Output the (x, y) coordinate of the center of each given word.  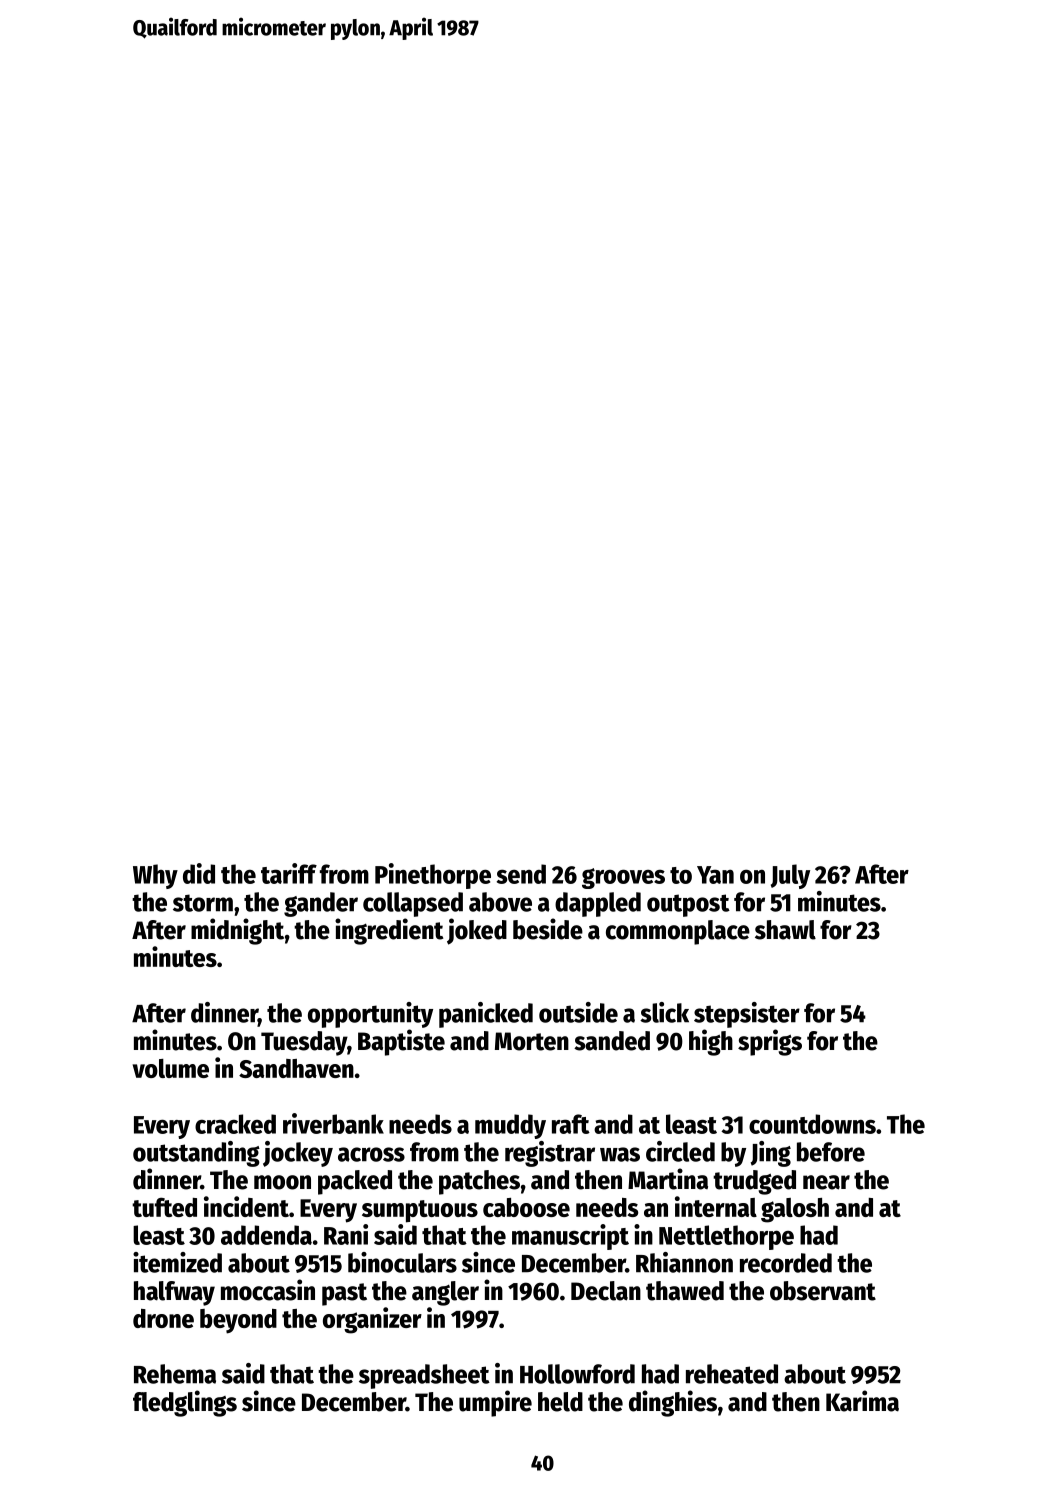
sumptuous (420, 1211)
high (711, 1042)
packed (355, 1182)
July (790, 876)
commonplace (678, 932)
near (826, 1182)
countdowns (812, 1124)
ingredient (389, 931)
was (620, 1154)
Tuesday (304, 1043)
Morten (532, 1041)
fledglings (185, 1403)
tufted (164, 1207)
